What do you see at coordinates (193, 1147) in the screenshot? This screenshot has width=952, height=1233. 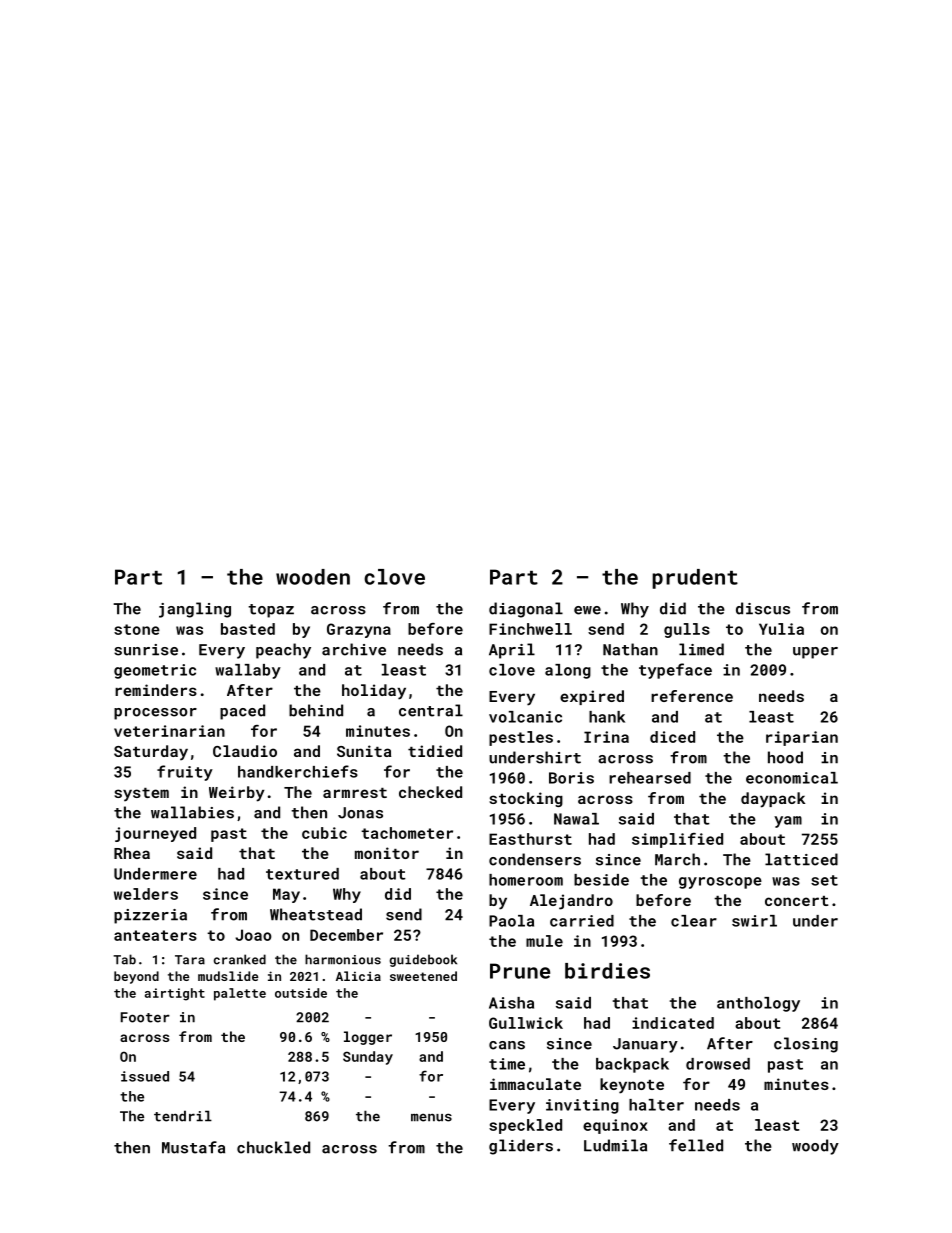 I see `Mustafa` at bounding box center [193, 1147].
